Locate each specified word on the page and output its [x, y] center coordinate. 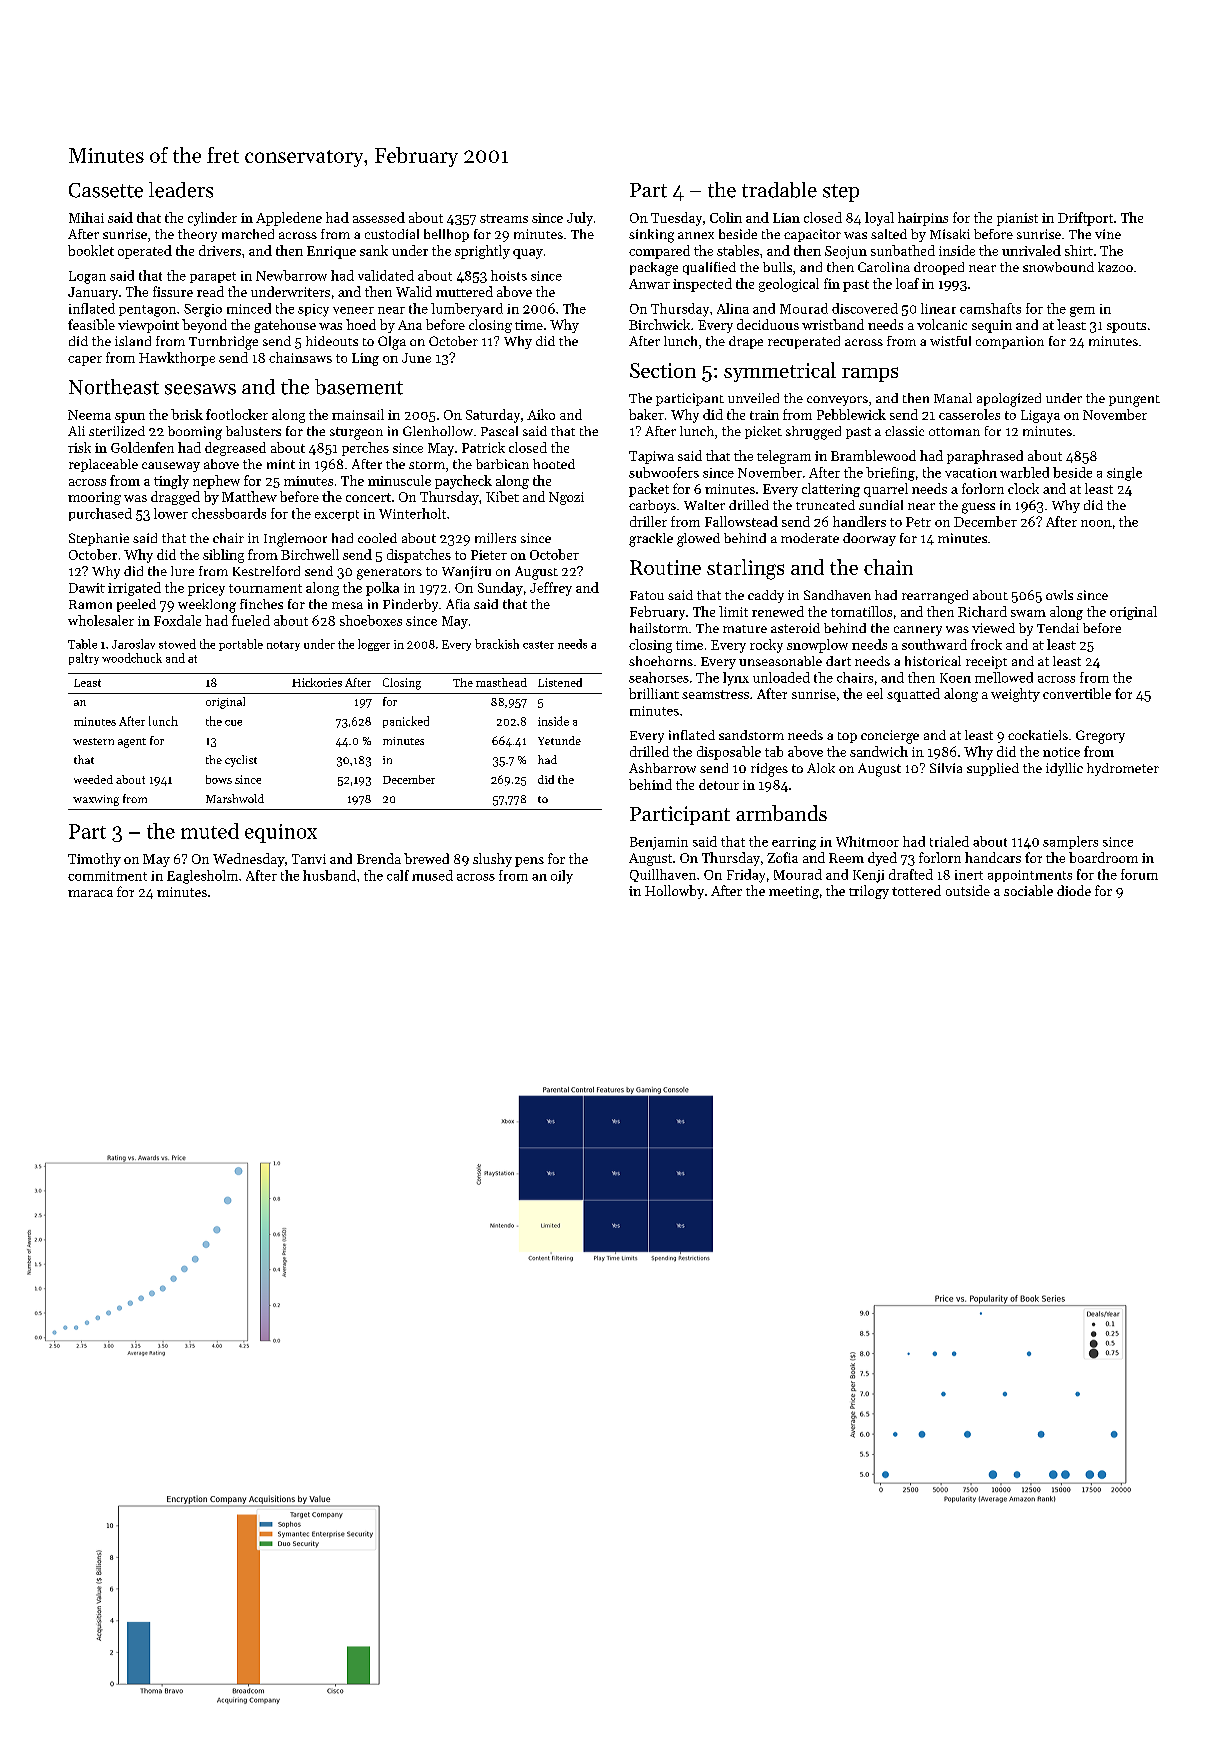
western [93, 741]
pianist [1017, 219]
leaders [181, 190]
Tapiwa [651, 457]
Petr [918, 522]
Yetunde [559, 740]
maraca [90, 893]
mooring [94, 498]
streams [504, 218]
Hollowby [674, 892]
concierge [890, 737]
